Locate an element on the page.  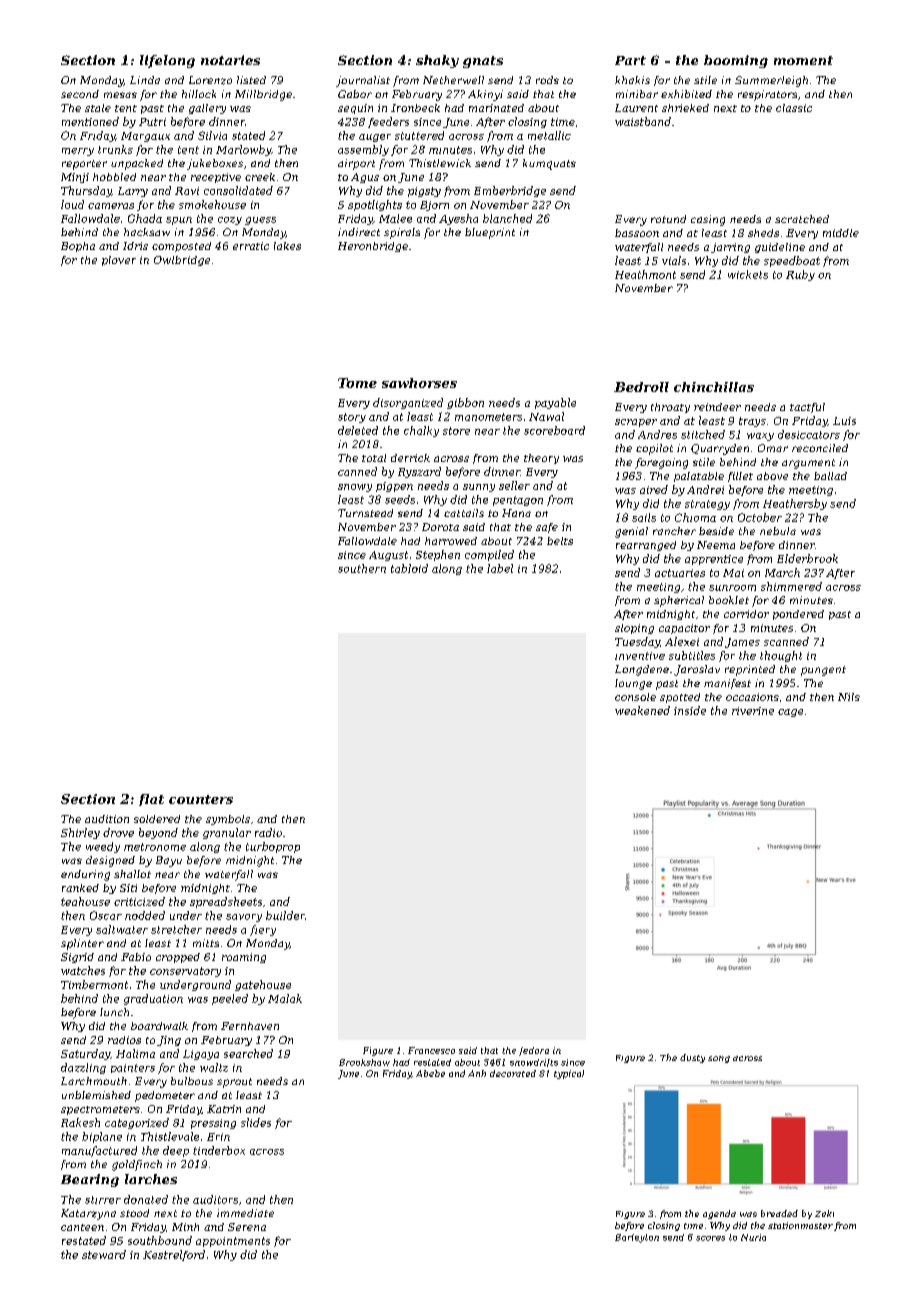
flat is located at coordinates (151, 800).
